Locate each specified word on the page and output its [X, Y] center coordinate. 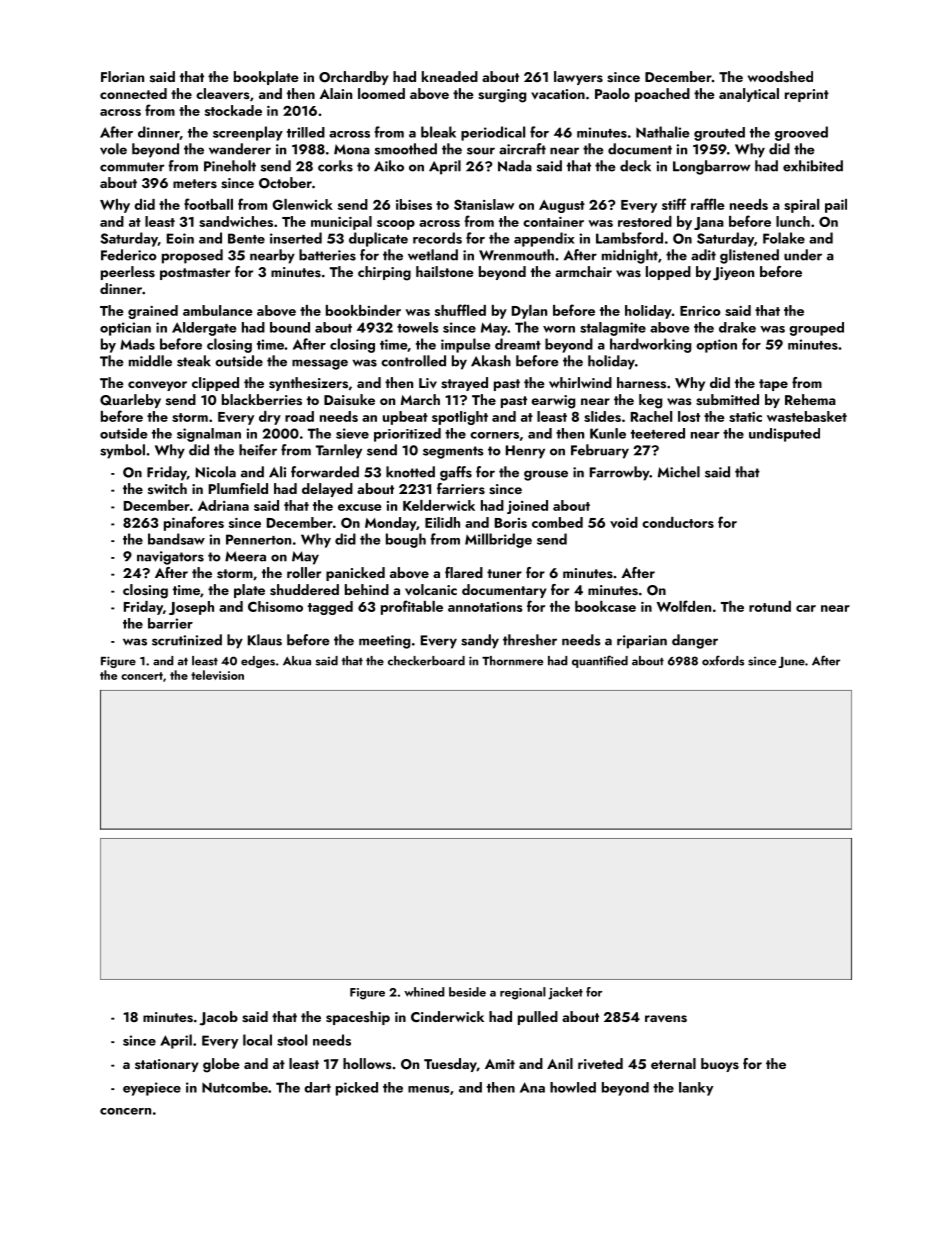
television [217, 675]
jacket [565, 993]
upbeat [405, 418]
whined [424, 992]
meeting [384, 642]
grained [153, 312]
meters [195, 183]
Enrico [700, 311]
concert [142, 676]
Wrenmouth [516, 255]
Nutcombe [235, 1087]
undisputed [784, 435]
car [806, 608]
